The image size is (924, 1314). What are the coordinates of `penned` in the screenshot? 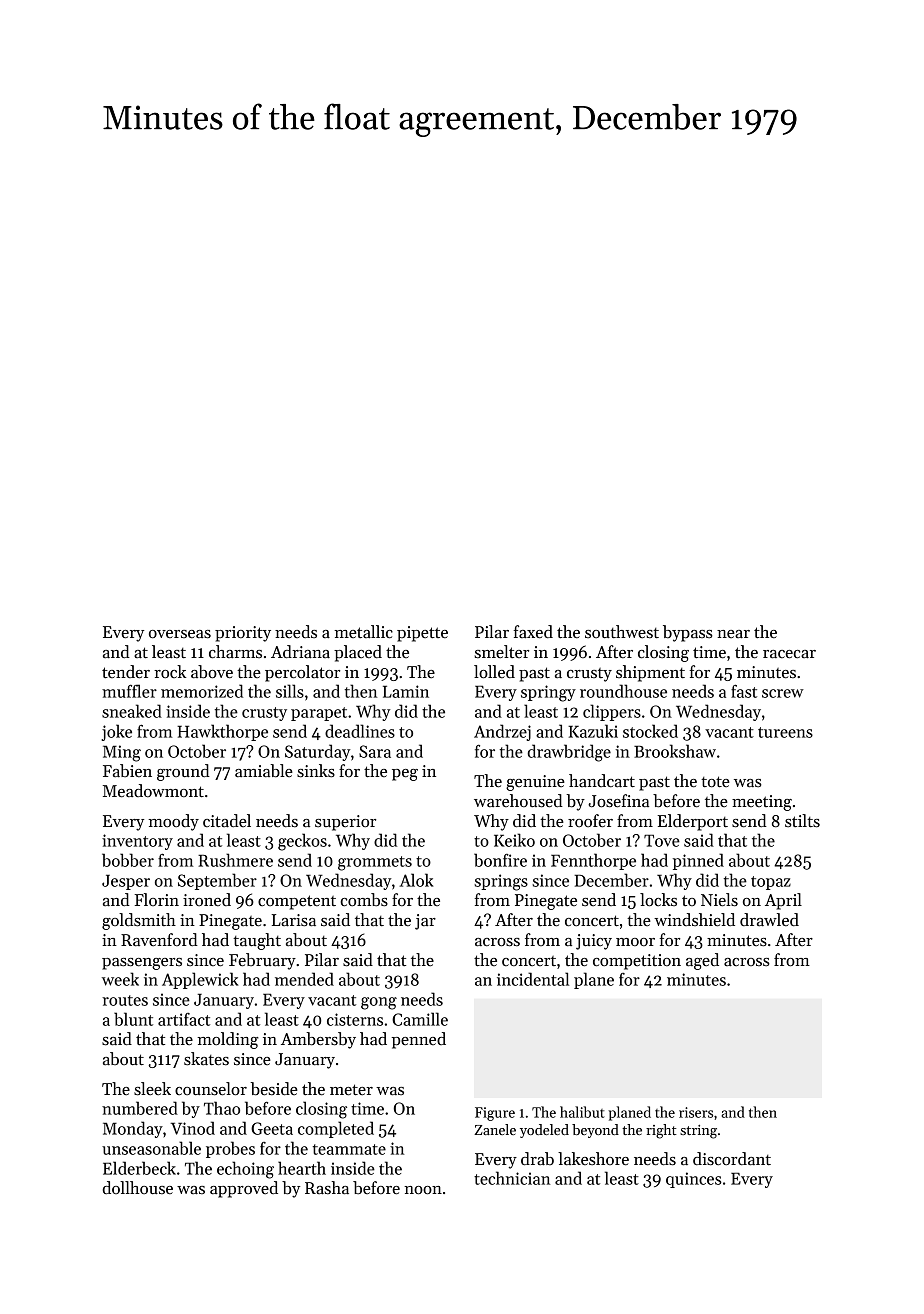 It's located at (419, 1040).
